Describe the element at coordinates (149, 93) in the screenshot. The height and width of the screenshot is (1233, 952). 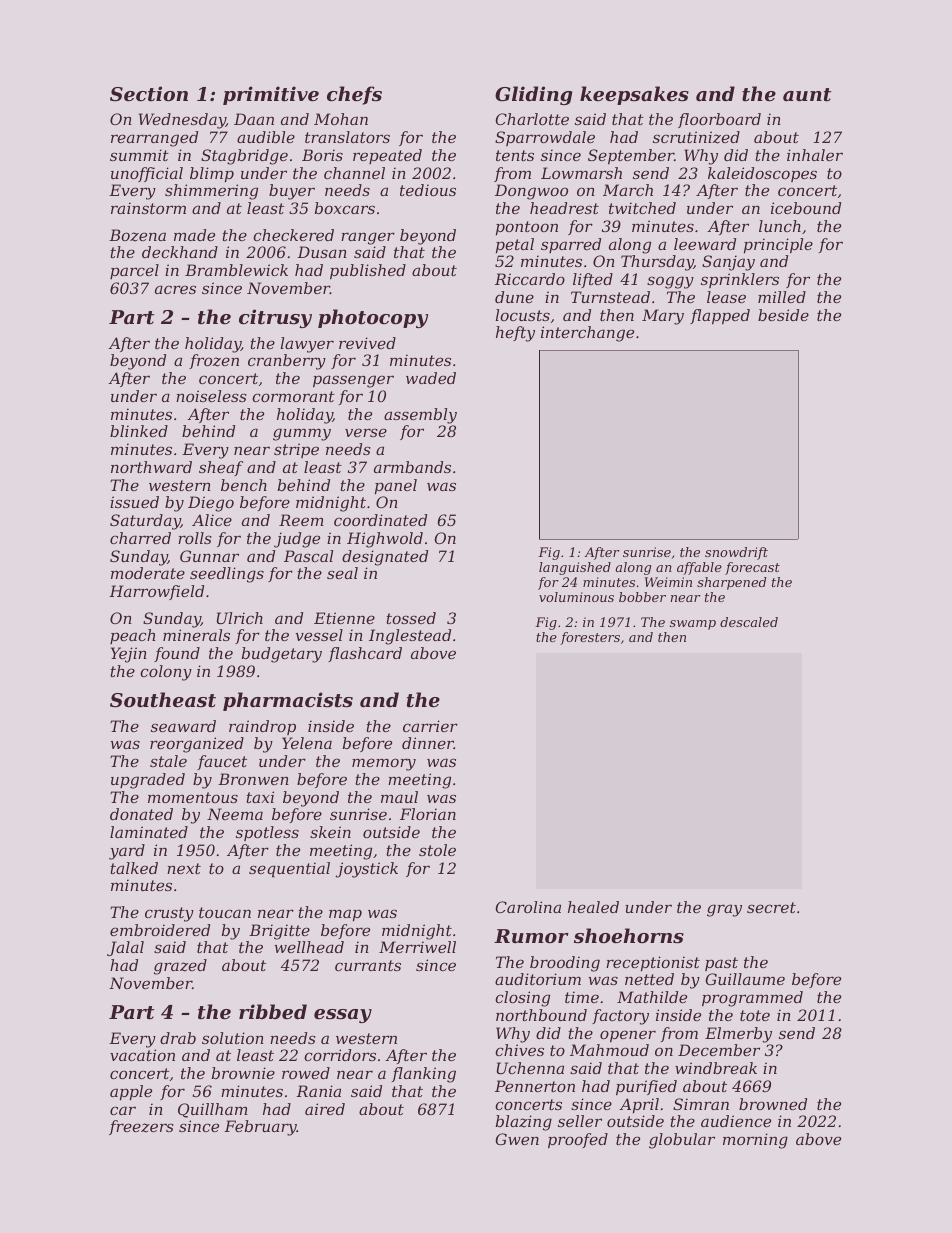
I see `Section` at that location.
